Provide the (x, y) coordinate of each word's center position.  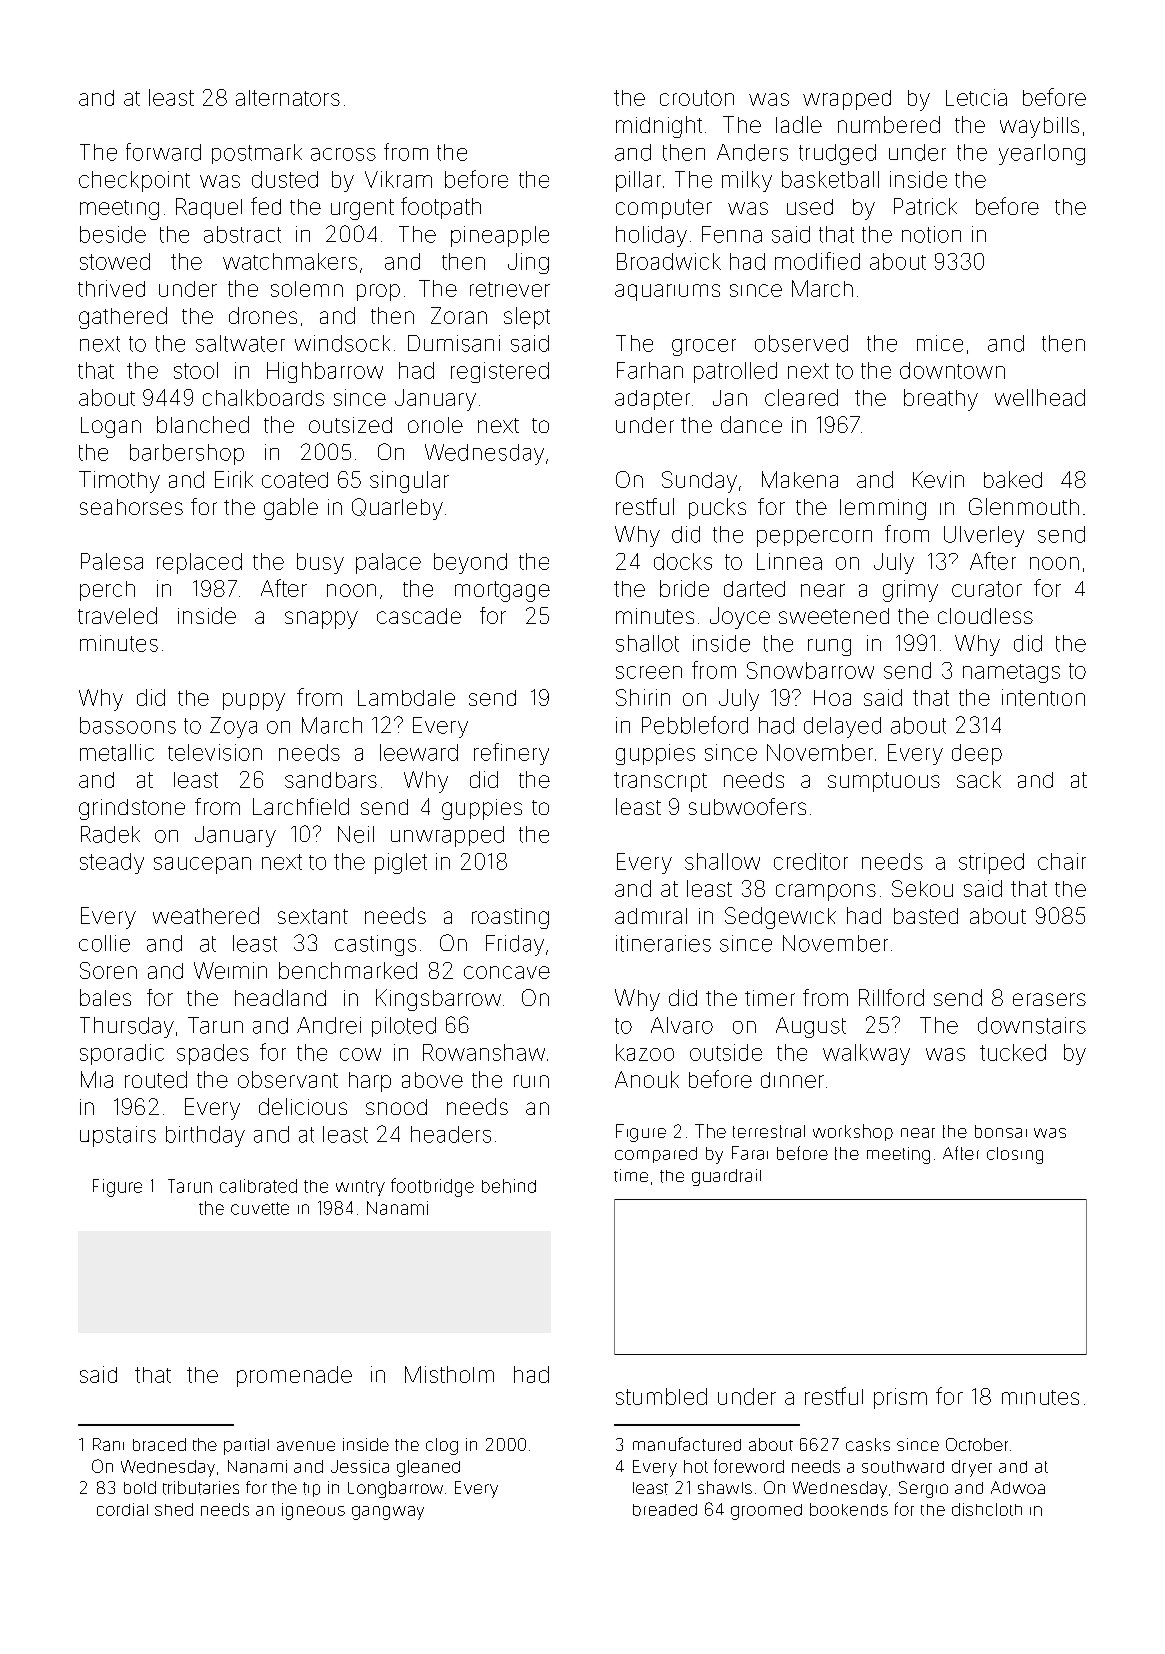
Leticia (976, 97)
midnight (659, 127)
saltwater (240, 343)
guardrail (726, 1177)
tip (311, 1489)
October (977, 1444)
